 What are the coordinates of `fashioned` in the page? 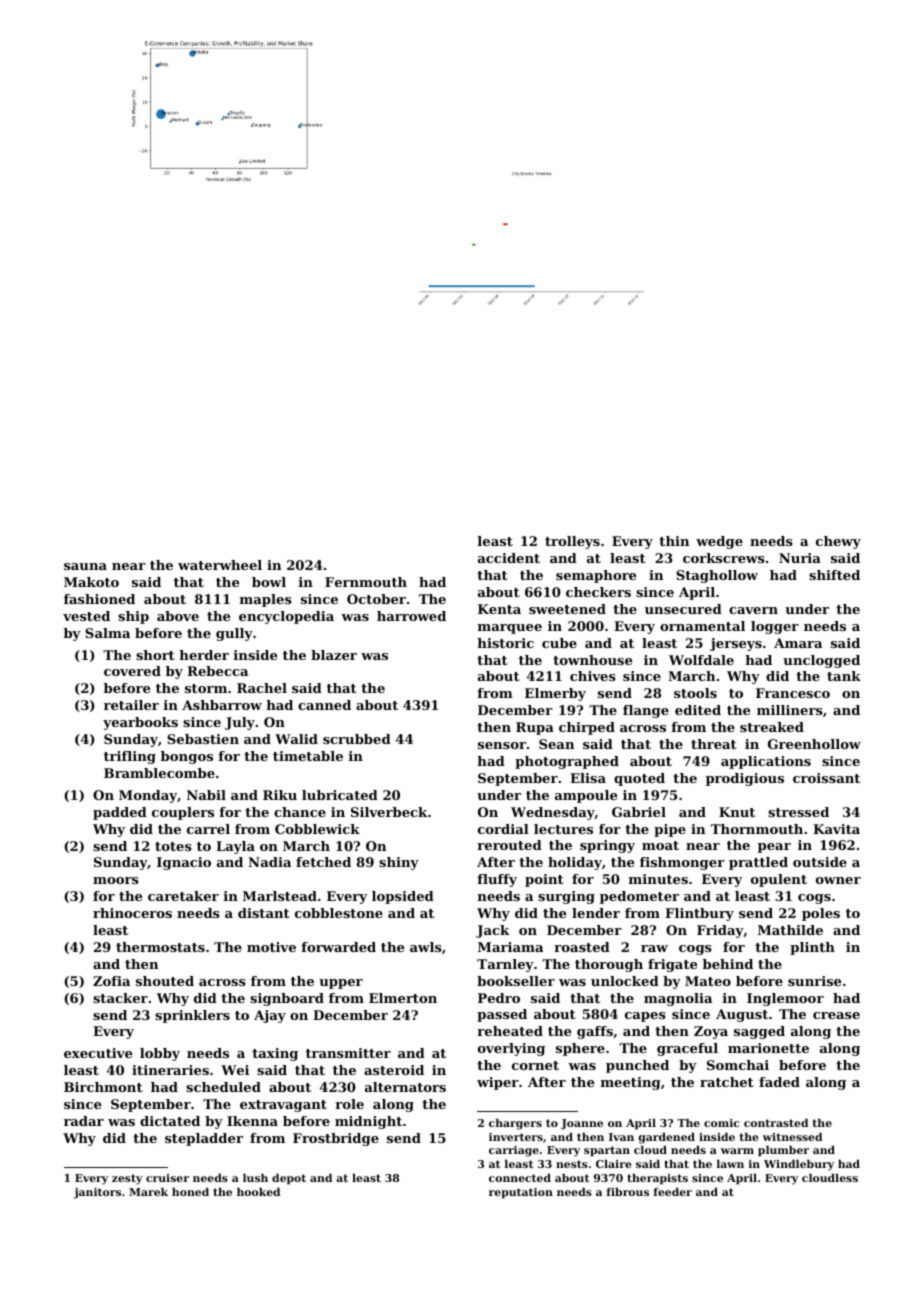 It's located at (99, 599).
